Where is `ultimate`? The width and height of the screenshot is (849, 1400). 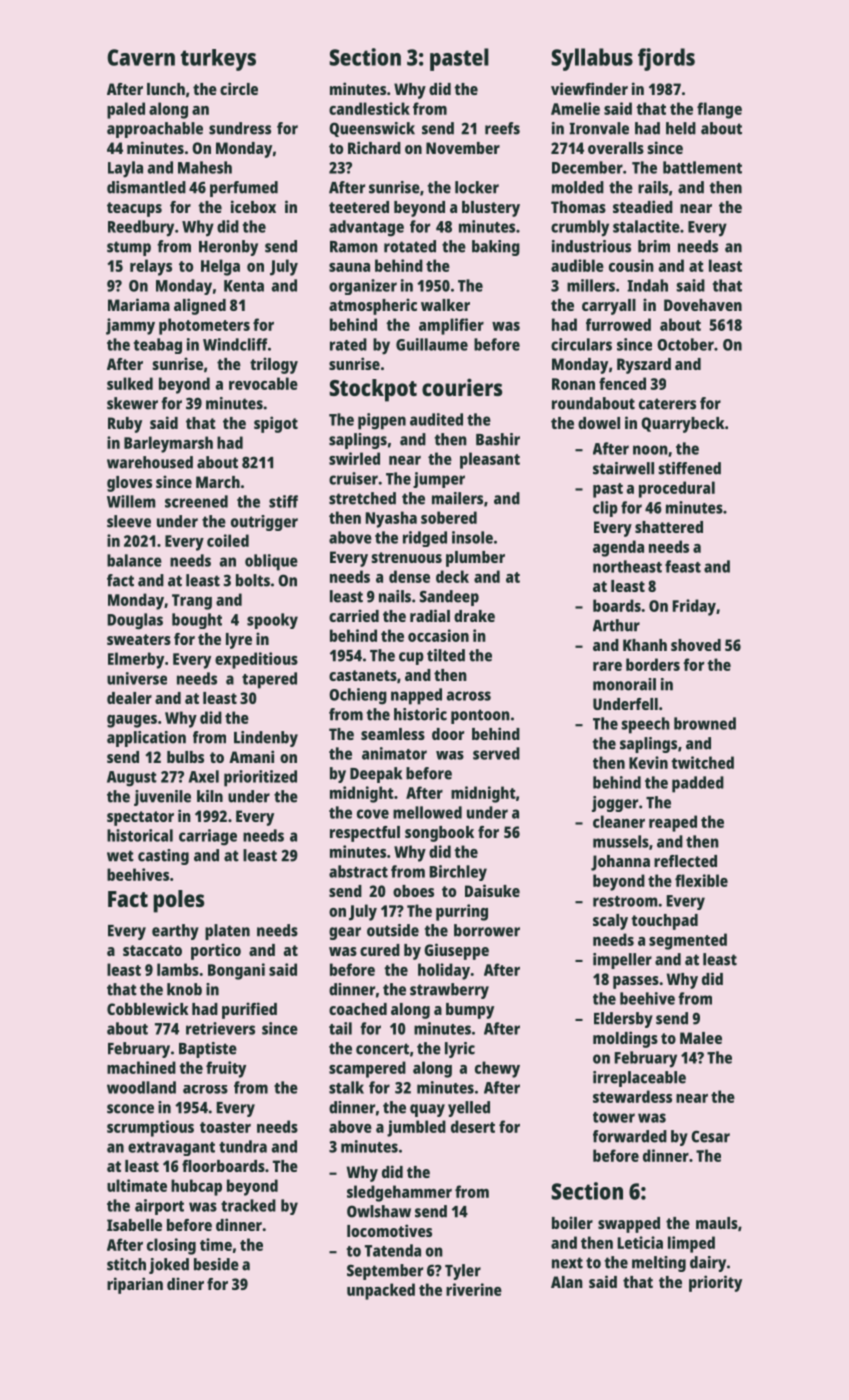 ultimate is located at coordinates (137, 1185).
